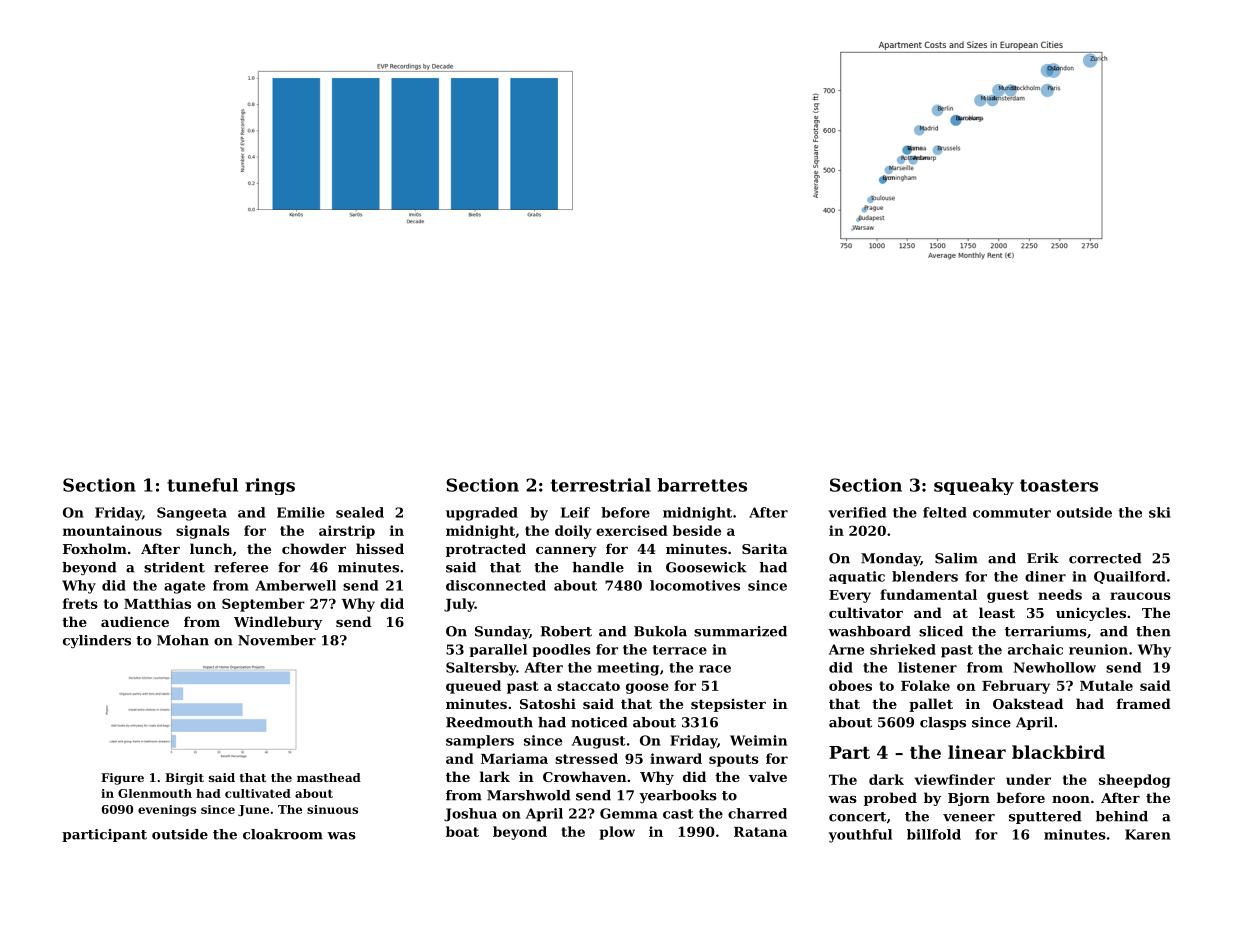  Describe the element at coordinates (489, 722) in the page. I see `Reedmouth` at that location.
